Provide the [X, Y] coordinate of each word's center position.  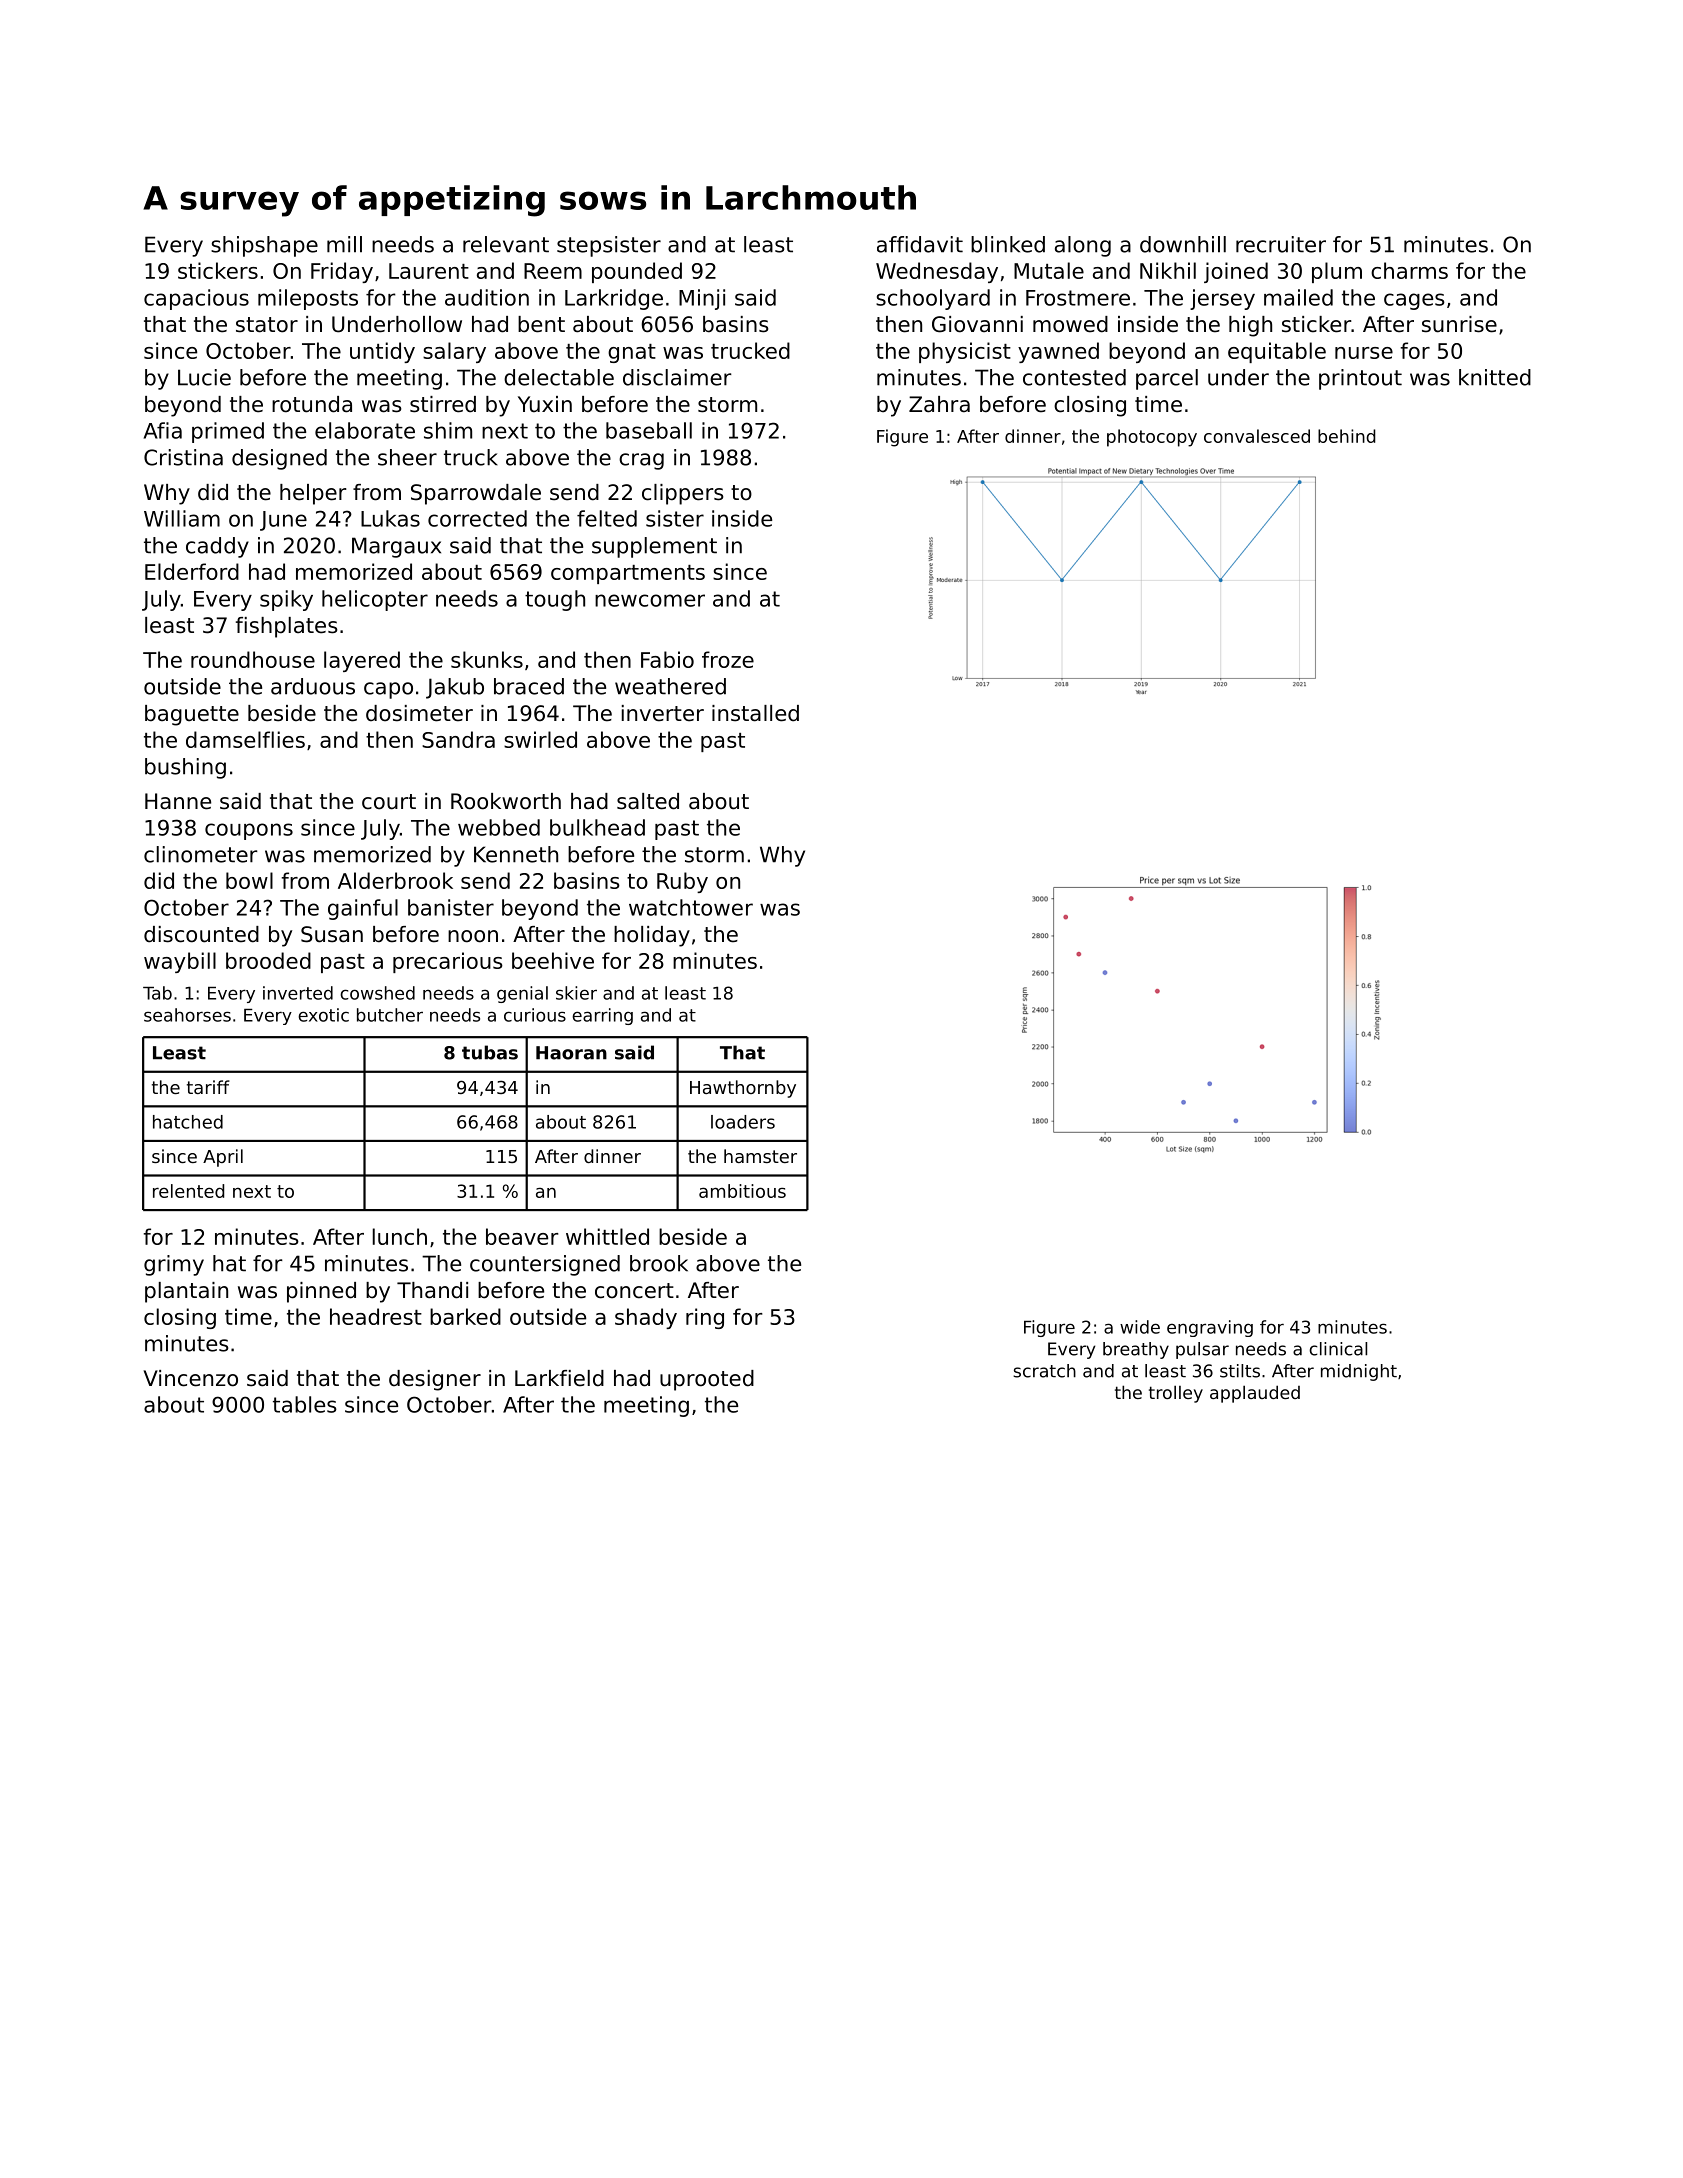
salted [648, 801]
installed [755, 713]
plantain [186, 1292]
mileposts [308, 299]
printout [1360, 379]
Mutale [1049, 270]
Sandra [458, 739]
